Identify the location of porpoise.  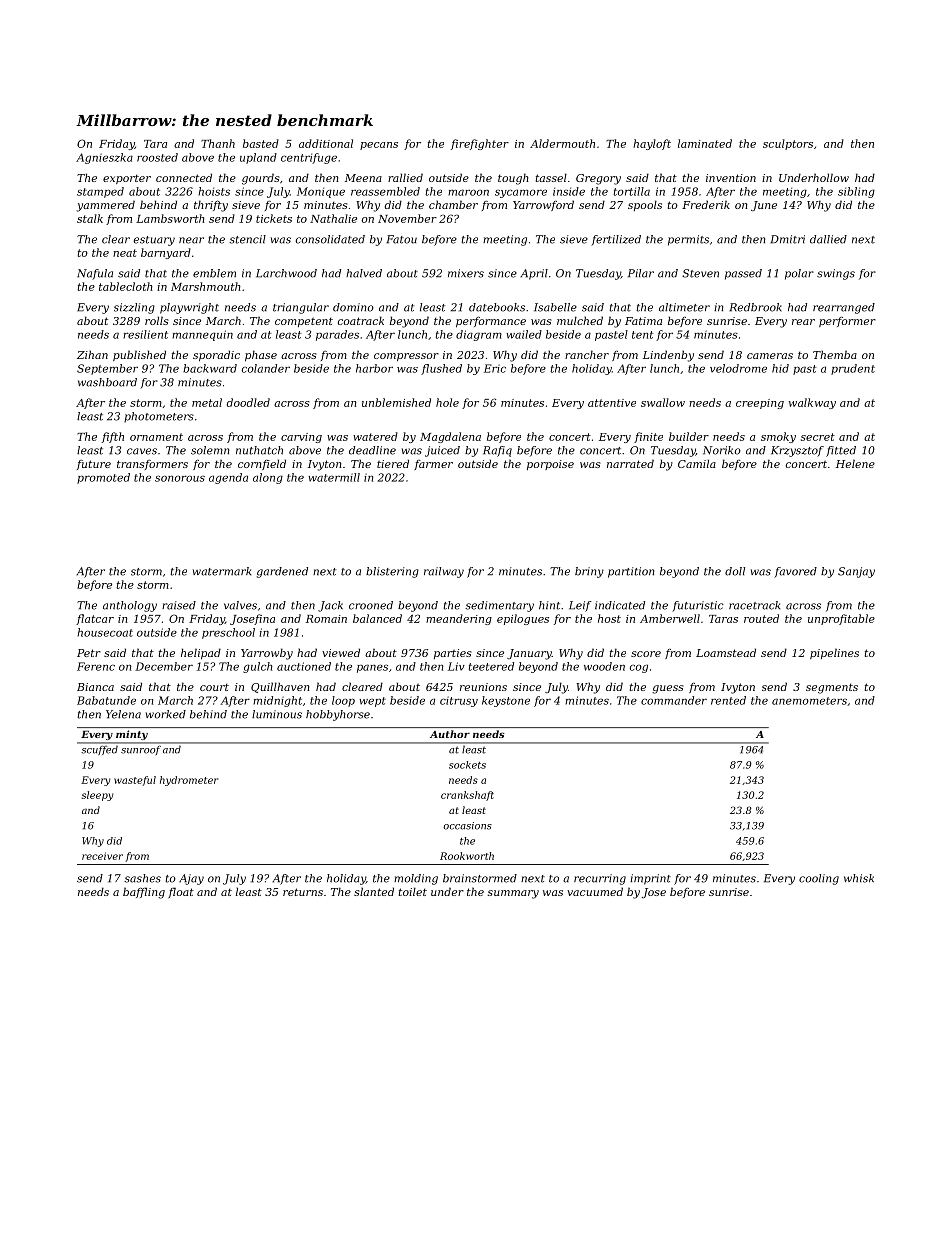
(550, 465).
